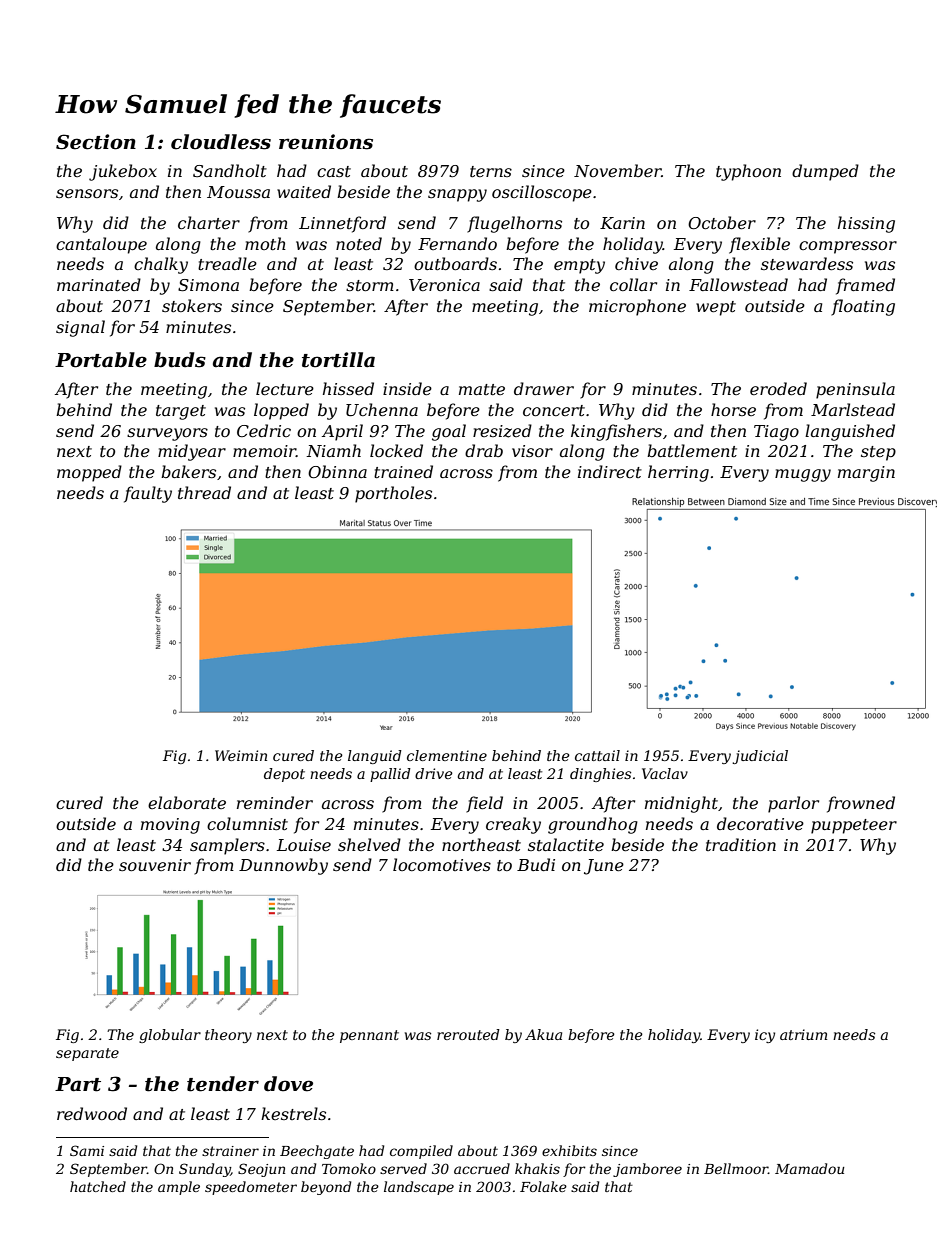  Describe the element at coordinates (393, 494) in the document. I see `portholes` at that location.
